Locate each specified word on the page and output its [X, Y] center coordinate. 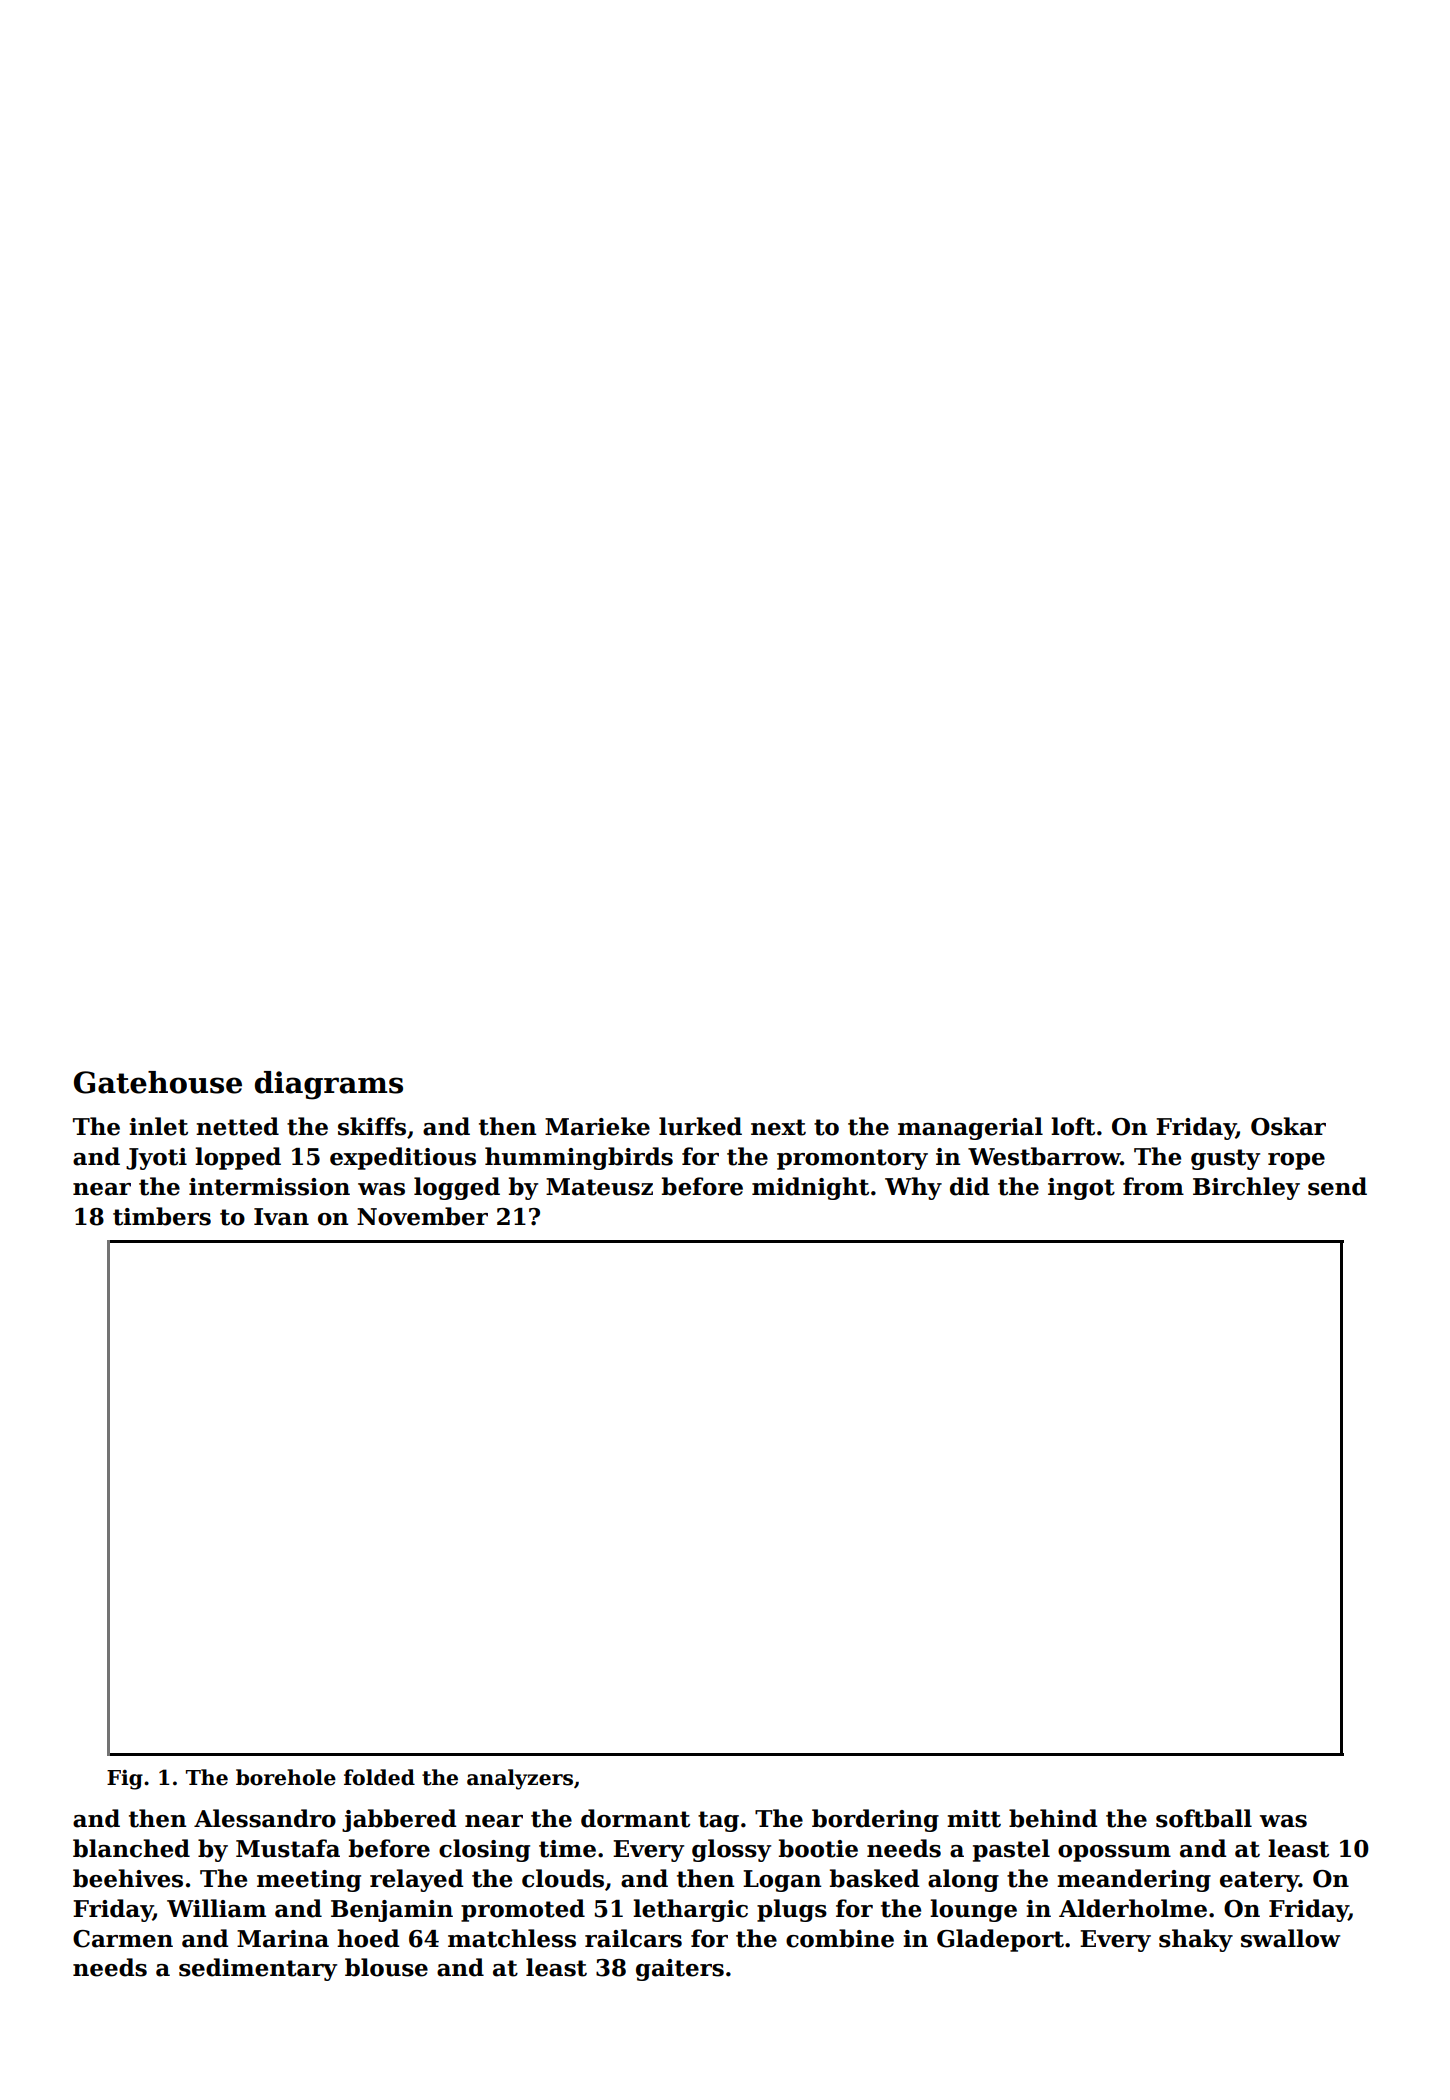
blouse [386, 1967]
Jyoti [156, 1159]
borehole [286, 1777]
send [1337, 1186]
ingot [1081, 1189]
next [778, 1127]
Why [913, 1188]
